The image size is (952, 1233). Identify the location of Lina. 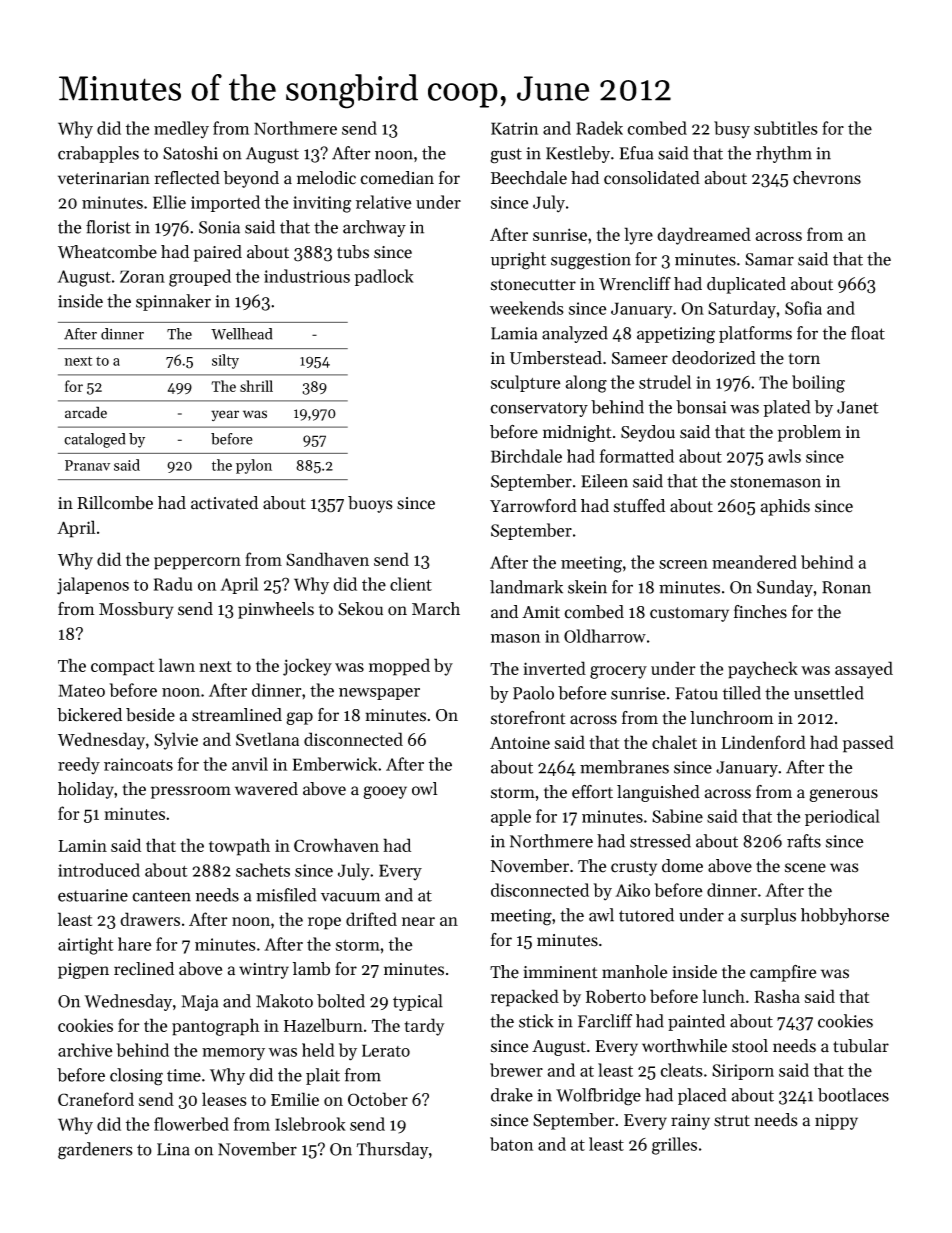
(173, 1149).
